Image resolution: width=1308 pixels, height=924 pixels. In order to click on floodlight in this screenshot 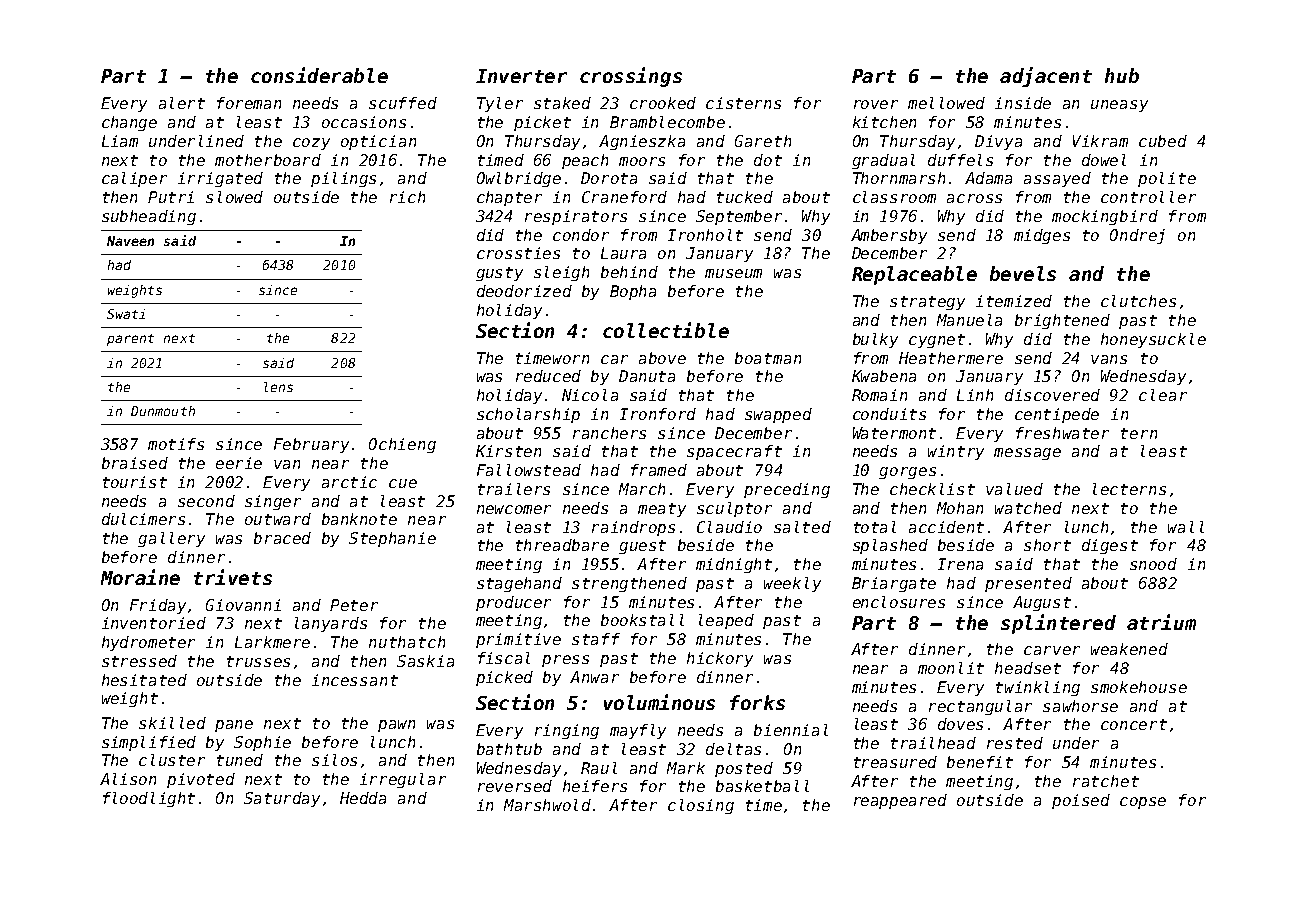, I will do `click(149, 799)`.
